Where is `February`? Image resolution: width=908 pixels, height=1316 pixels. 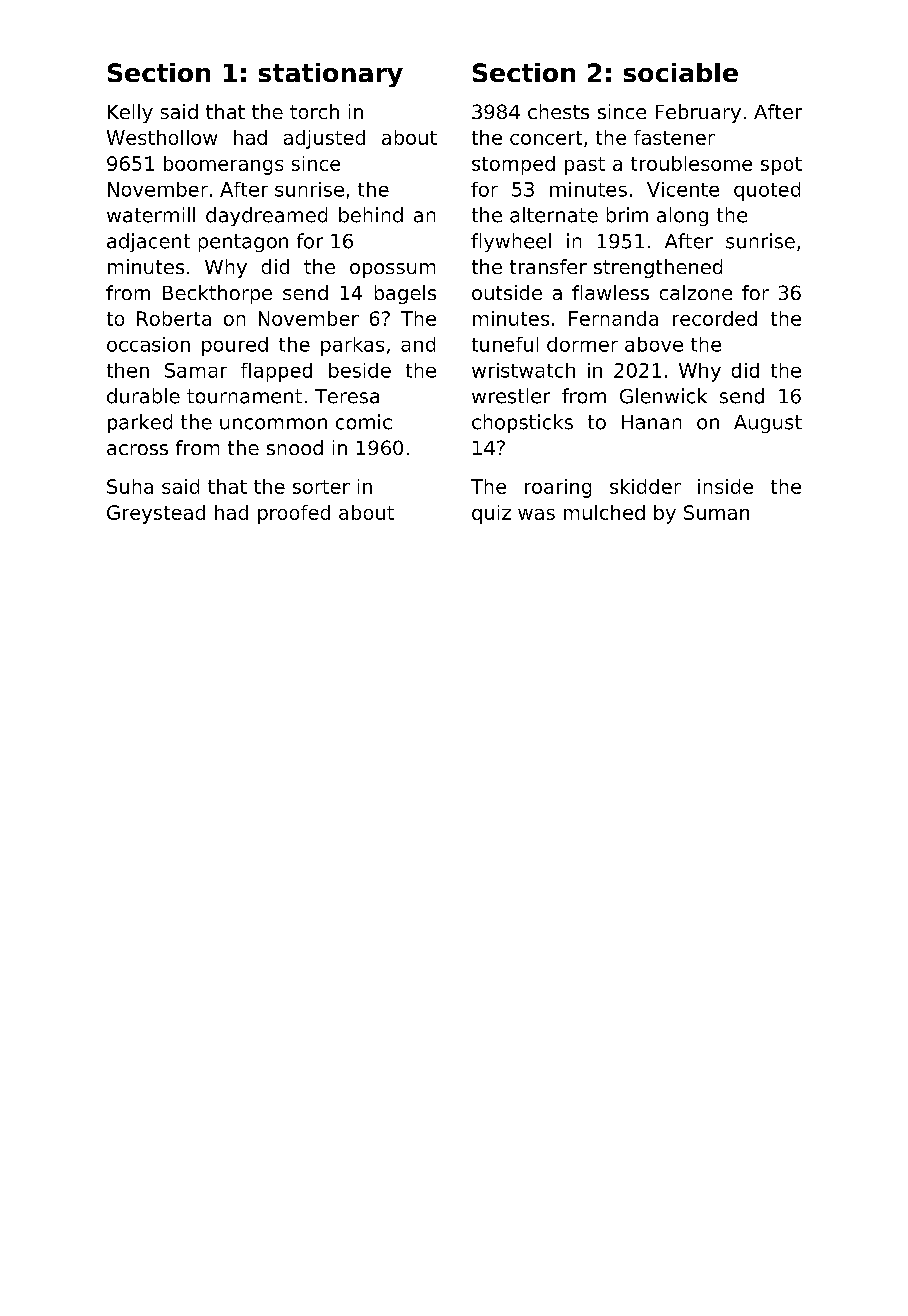
February is located at coordinates (698, 113).
